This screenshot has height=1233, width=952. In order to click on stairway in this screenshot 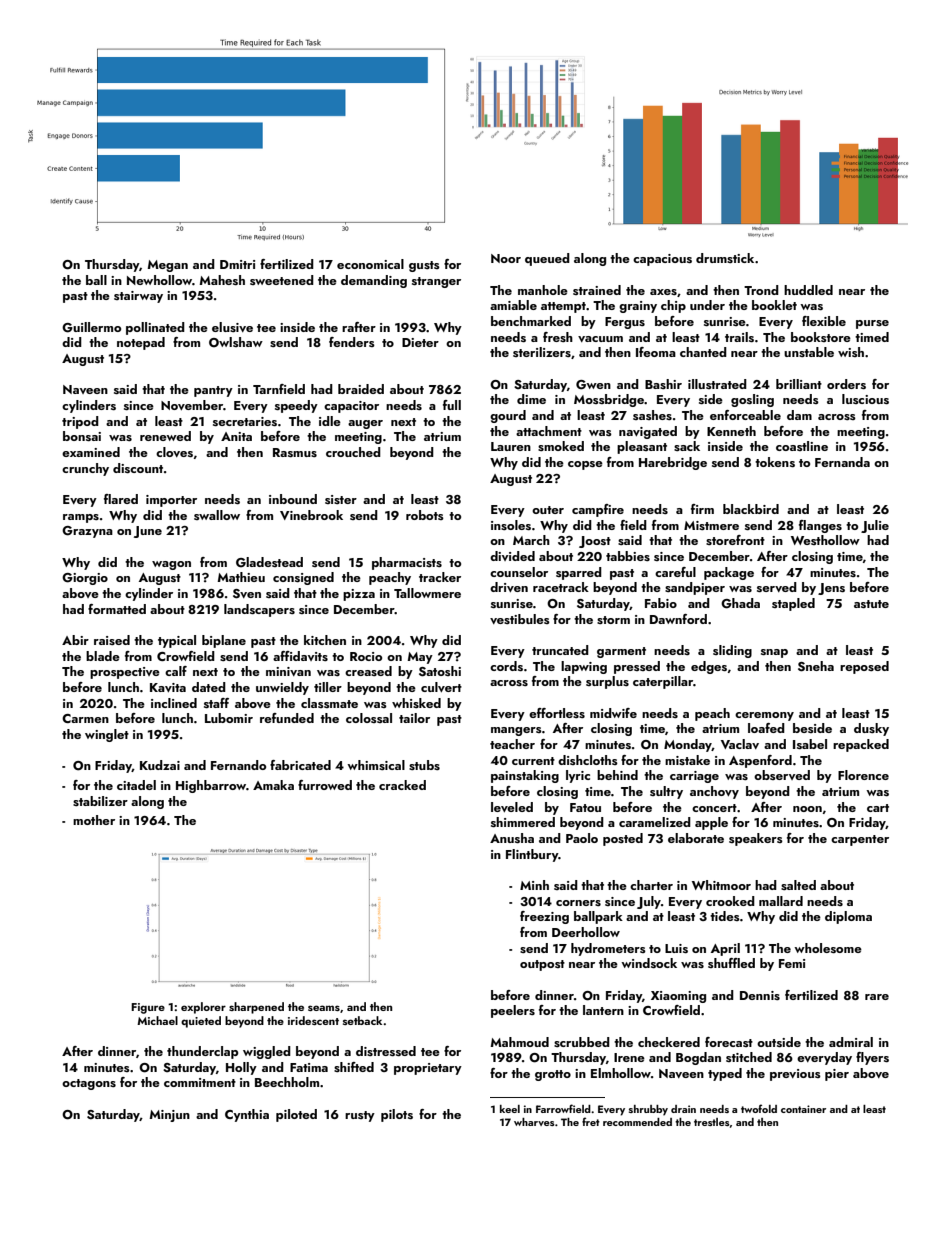, I will do `click(138, 297)`.
